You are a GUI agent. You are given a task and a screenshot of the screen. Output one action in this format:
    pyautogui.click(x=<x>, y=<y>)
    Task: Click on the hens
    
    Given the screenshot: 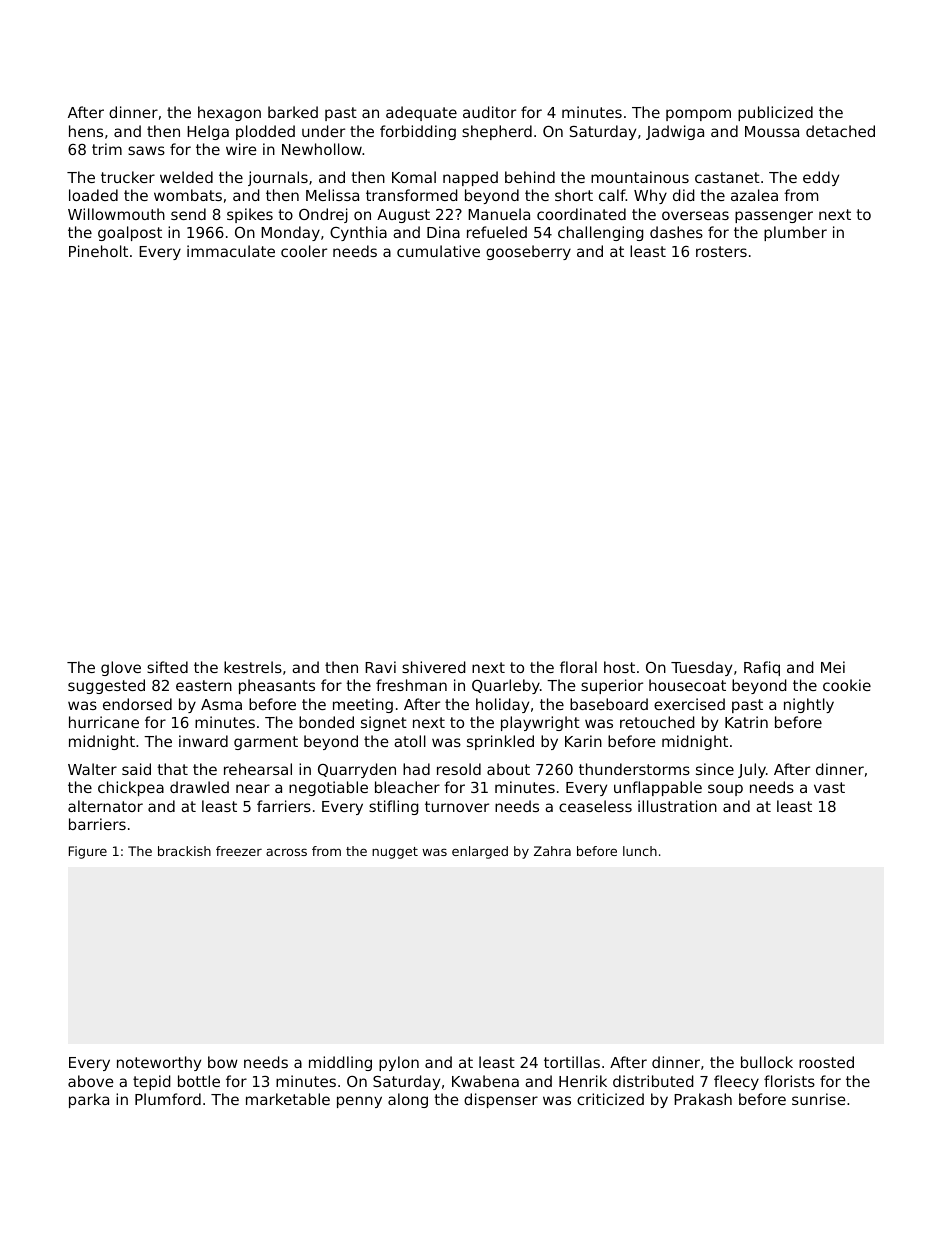 What is the action you would take?
    pyautogui.click(x=86, y=131)
